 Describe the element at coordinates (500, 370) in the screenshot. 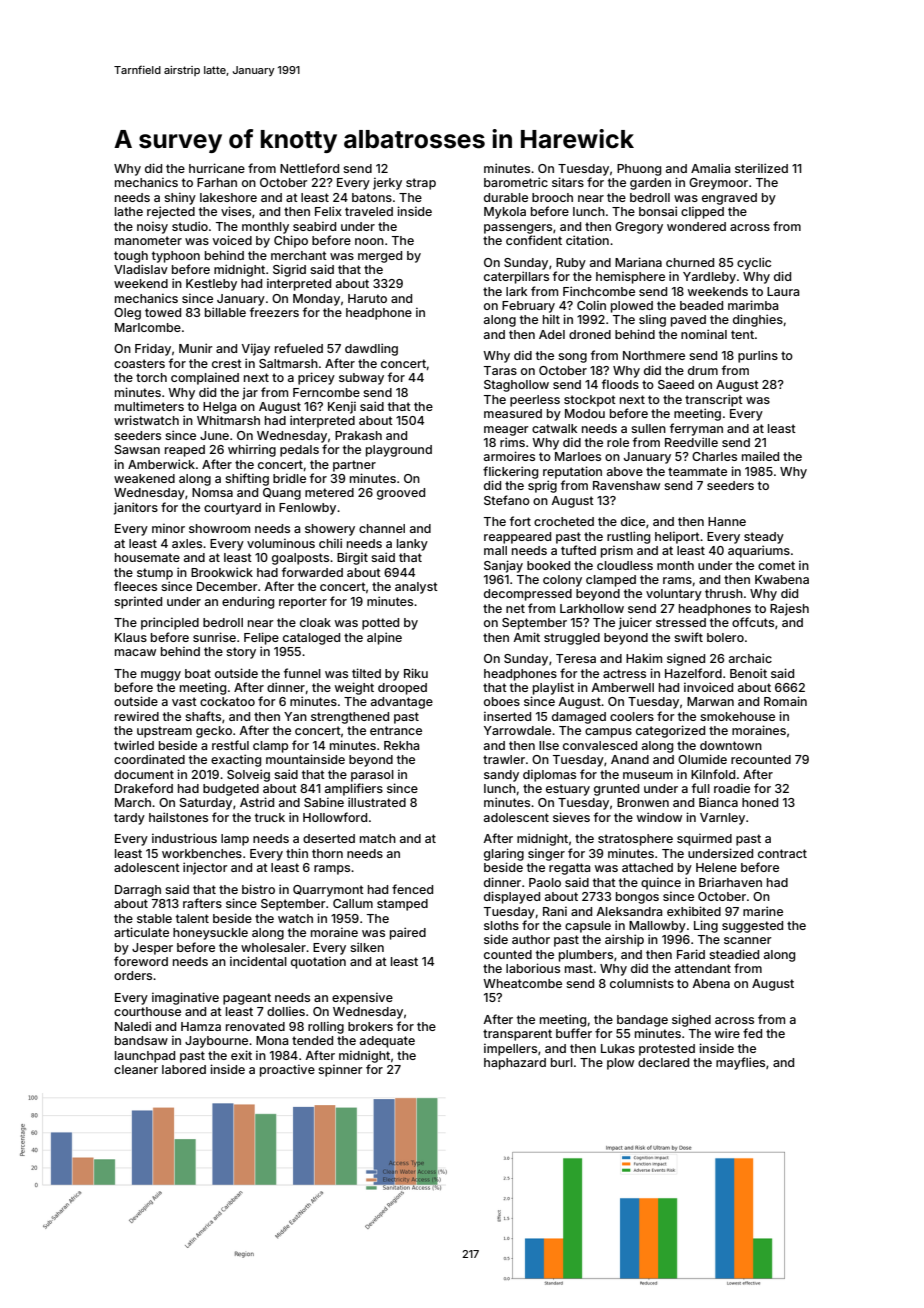

I see `Taras` at that location.
